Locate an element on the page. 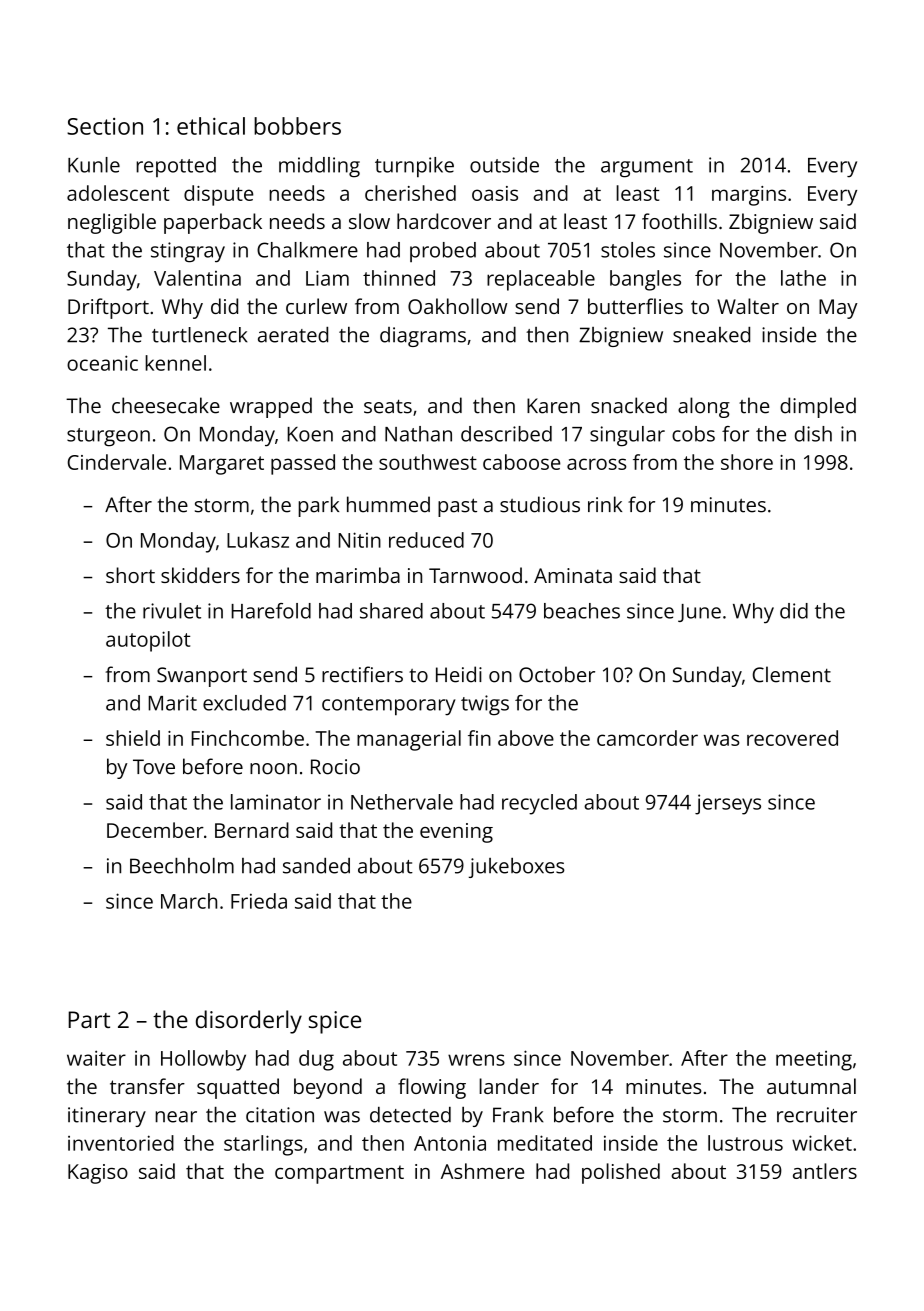 This image has height=1311, width=924. Beechholm is located at coordinates (182, 866).
